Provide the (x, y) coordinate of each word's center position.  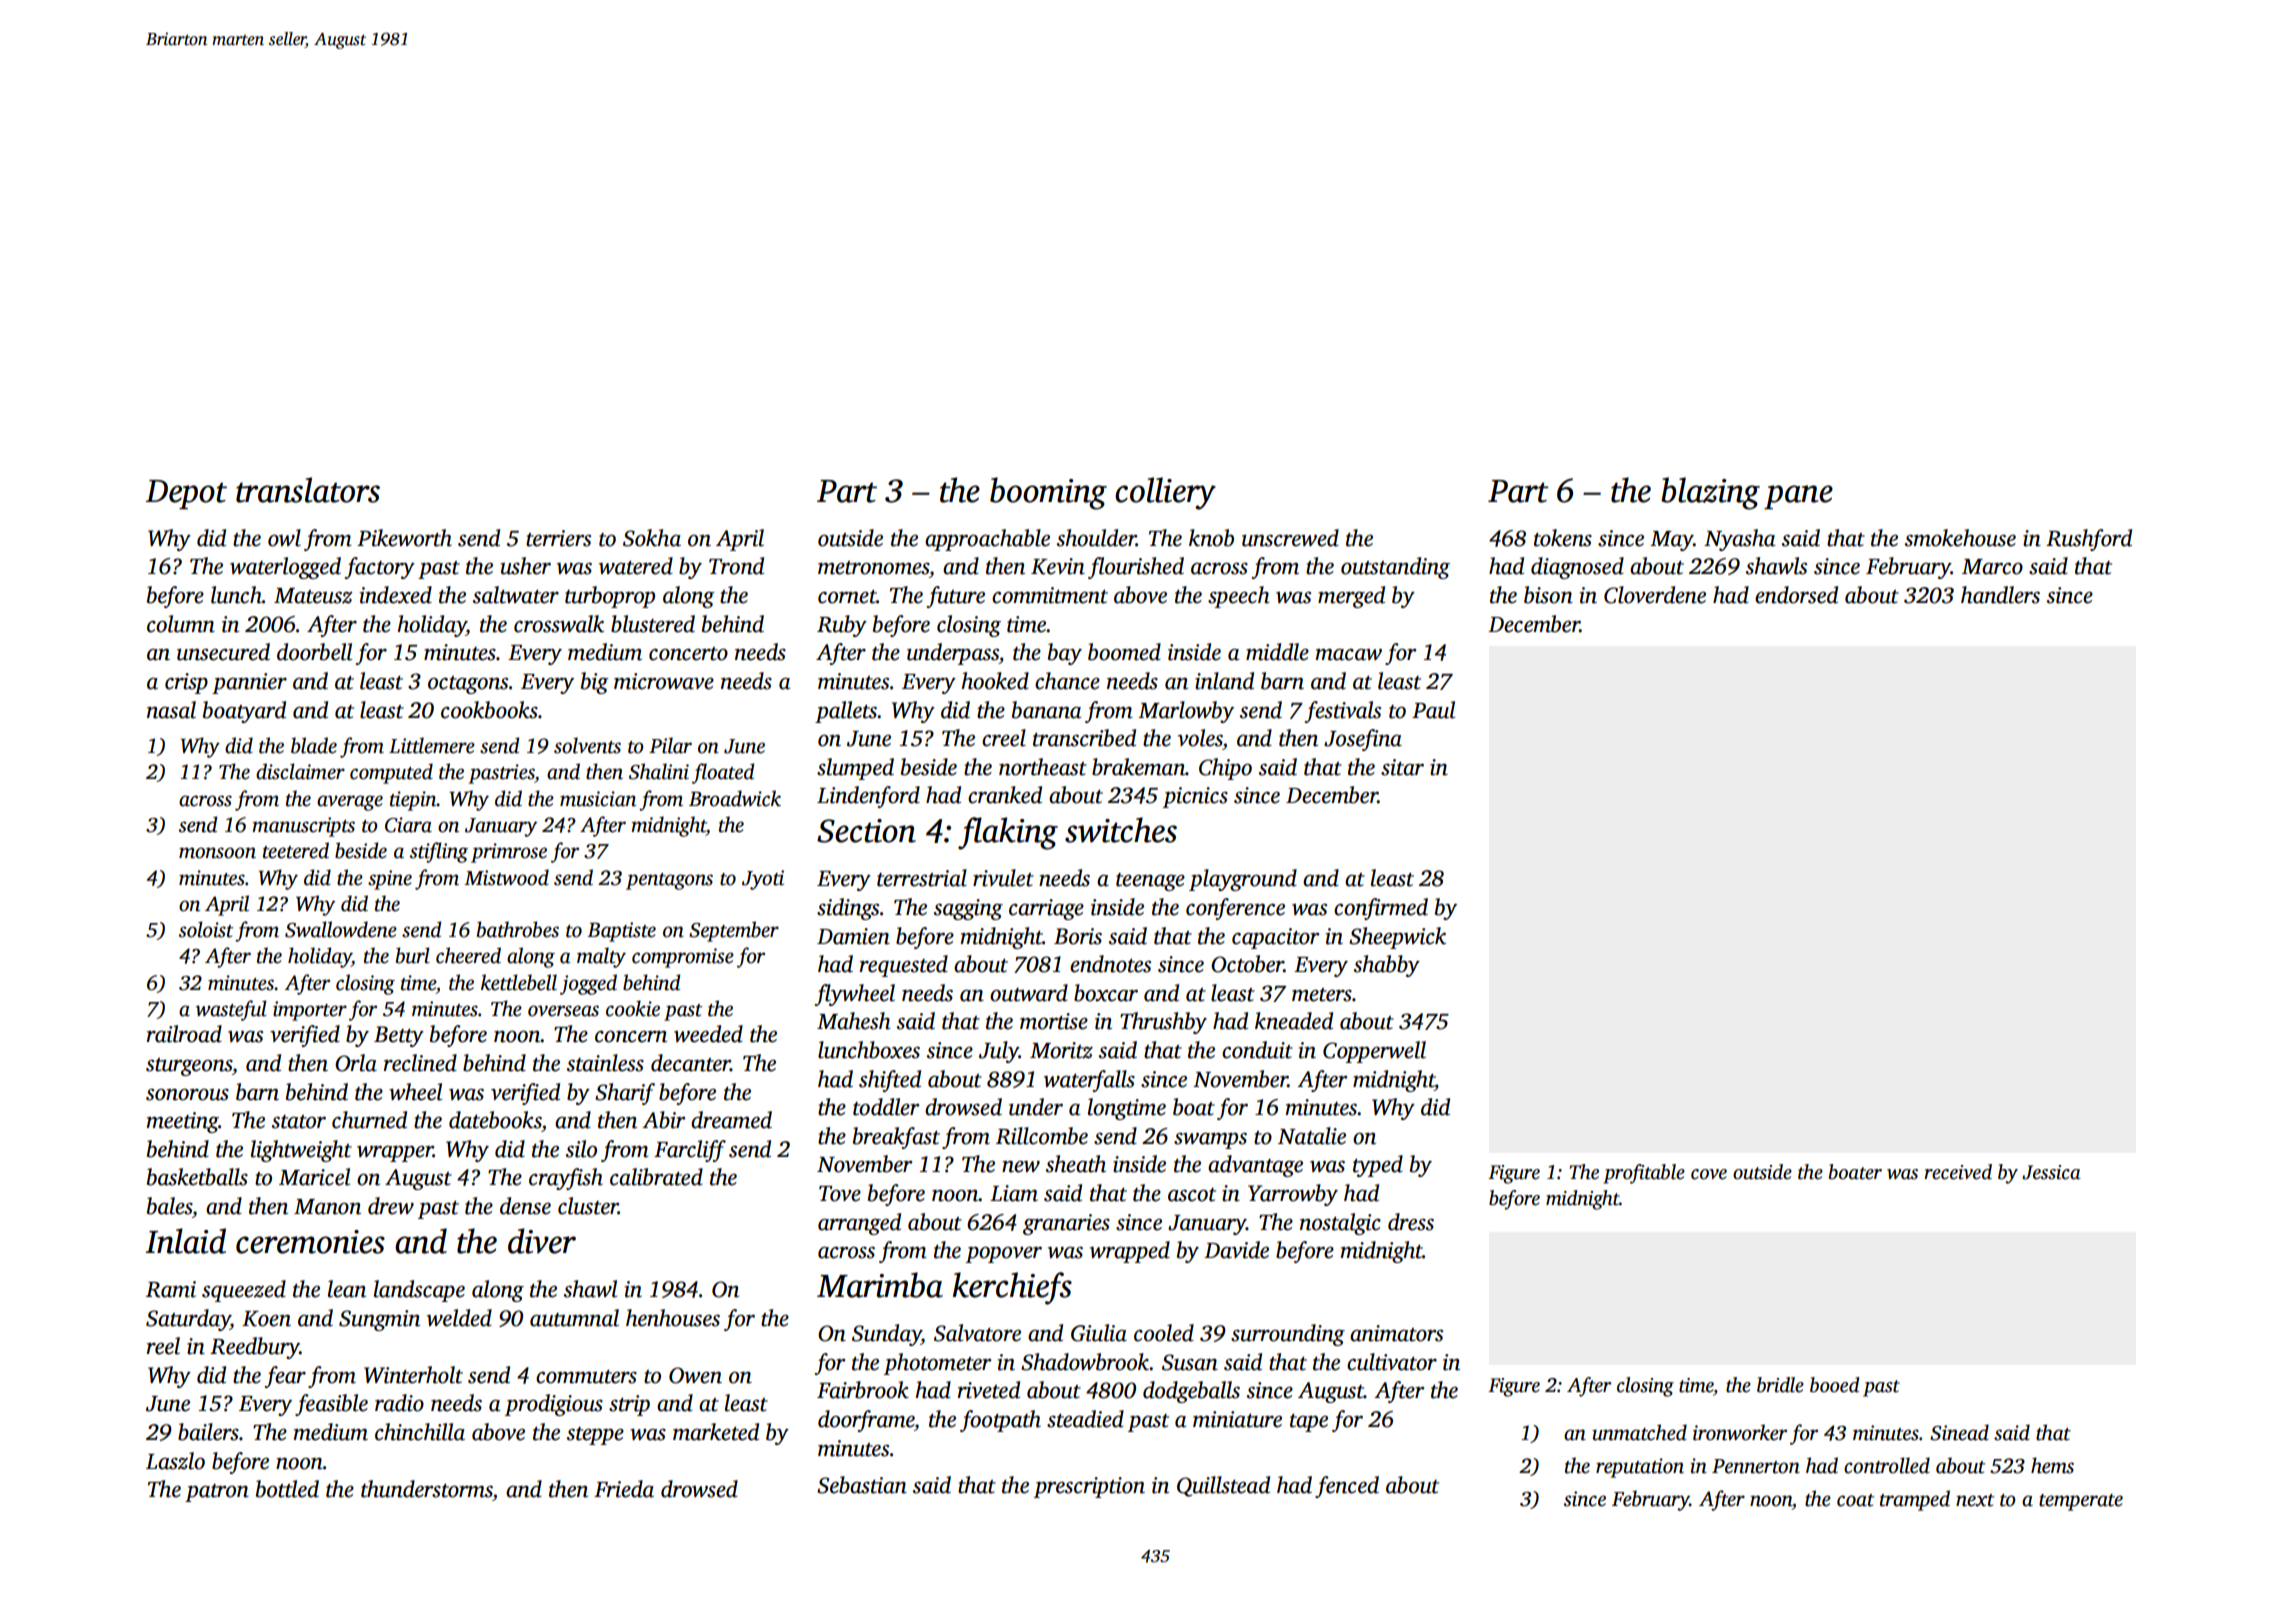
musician (598, 799)
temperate (2081, 1502)
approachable (987, 540)
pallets (846, 712)
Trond (736, 566)
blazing (1710, 493)
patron (217, 1493)
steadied (1085, 1419)
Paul (1433, 710)
